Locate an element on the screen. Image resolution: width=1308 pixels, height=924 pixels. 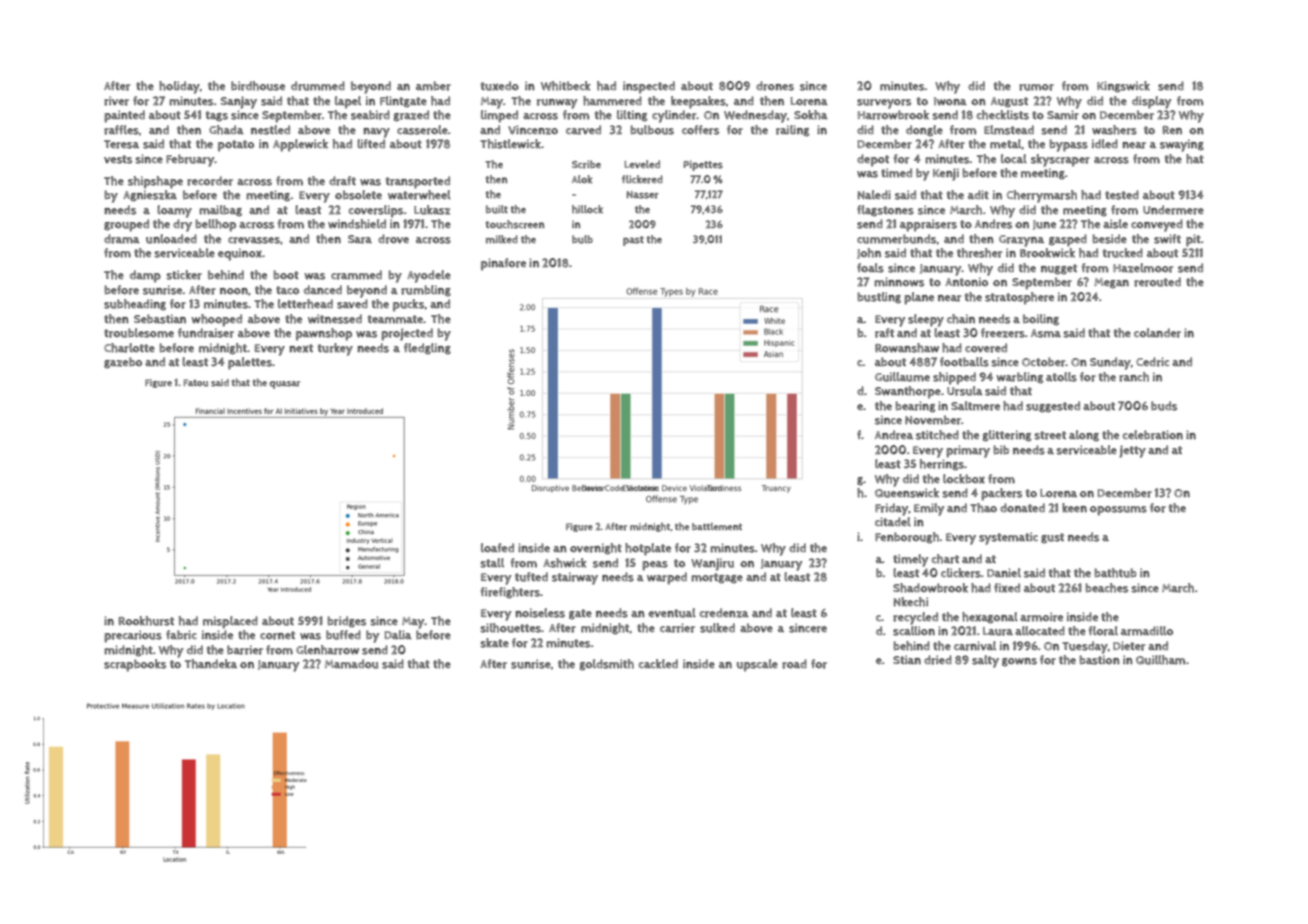
rerouted is located at coordinates (1157, 282).
